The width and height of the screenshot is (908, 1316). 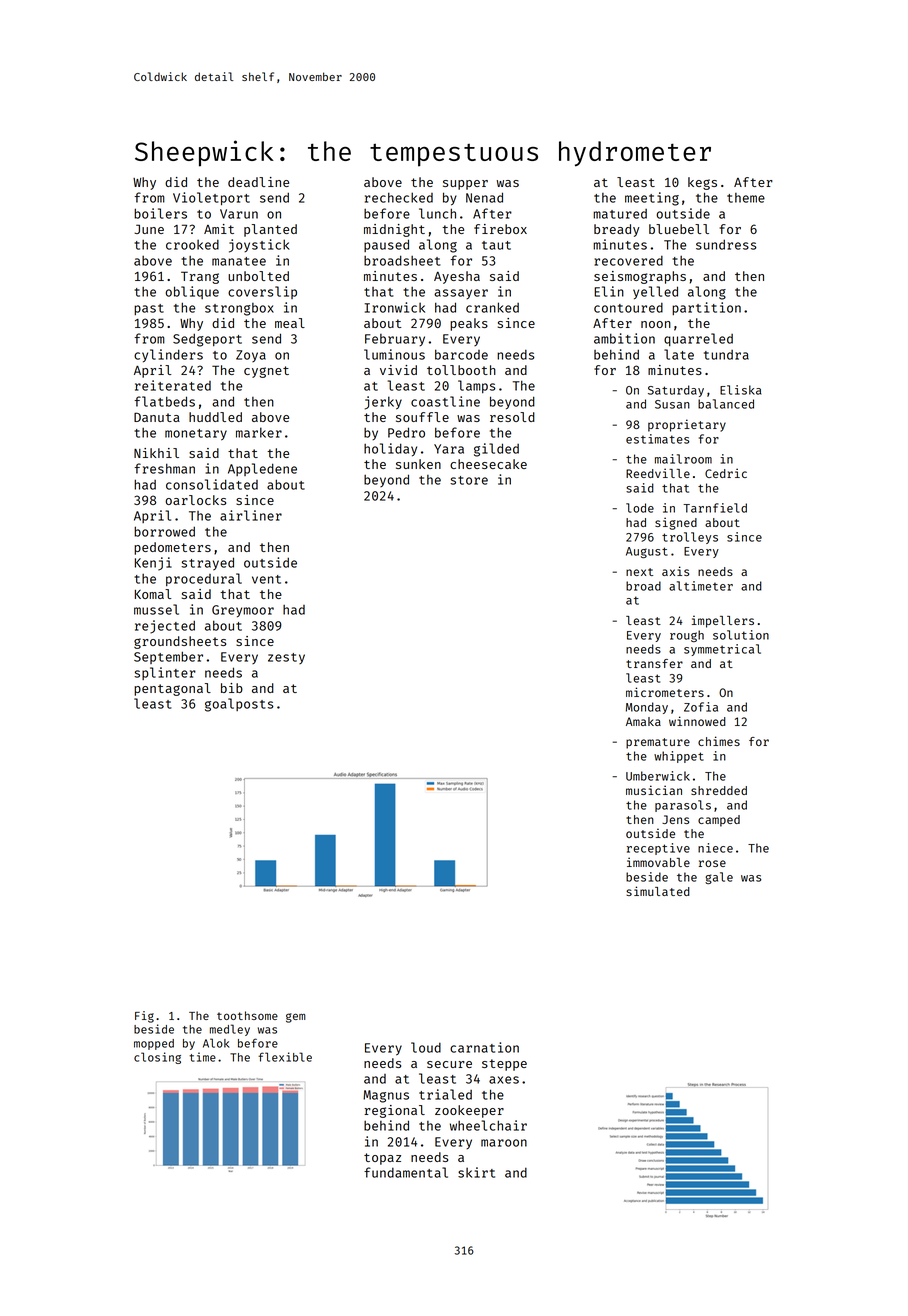 What do you see at coordinates (702, 183) in the screenshot?
I see `kegs` at bounding box center [702, 183].
